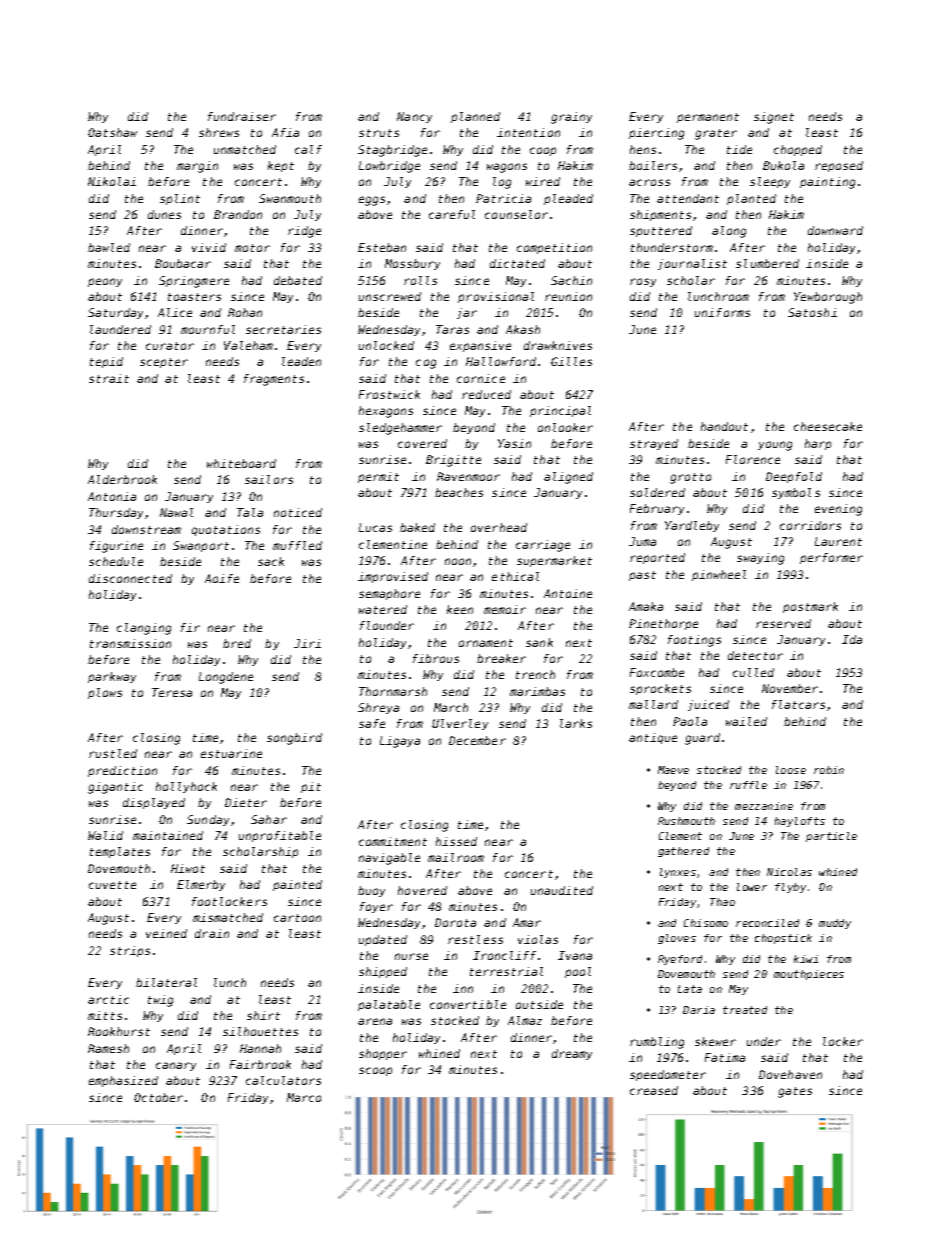 The height and width of the screenshot is (1233, 952). I want to click on postmark, so click(810, 607).
